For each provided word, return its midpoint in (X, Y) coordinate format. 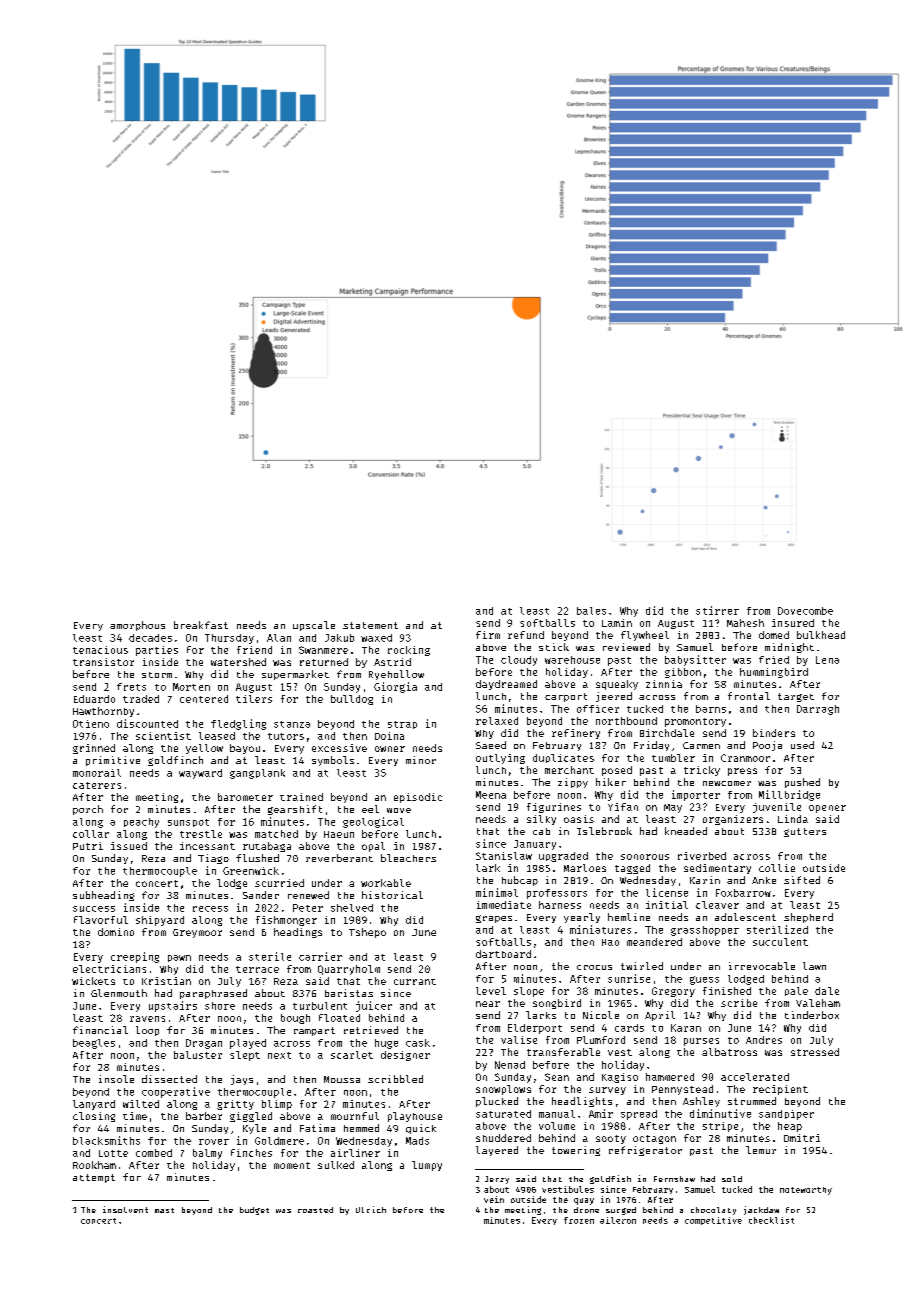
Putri (88, 846)
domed (774, 635)
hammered (670, 1077)
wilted (141, 1104)
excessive (339, 748)
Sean (557, 1077)
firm (488, 635)
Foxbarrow (743, 893)
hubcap (520, 881)
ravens (147, 1019)
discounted (147, 723)
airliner (355, 1153)
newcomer (727, 783)
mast (164, 1210)
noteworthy (806, 1191)
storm (157, 675)
